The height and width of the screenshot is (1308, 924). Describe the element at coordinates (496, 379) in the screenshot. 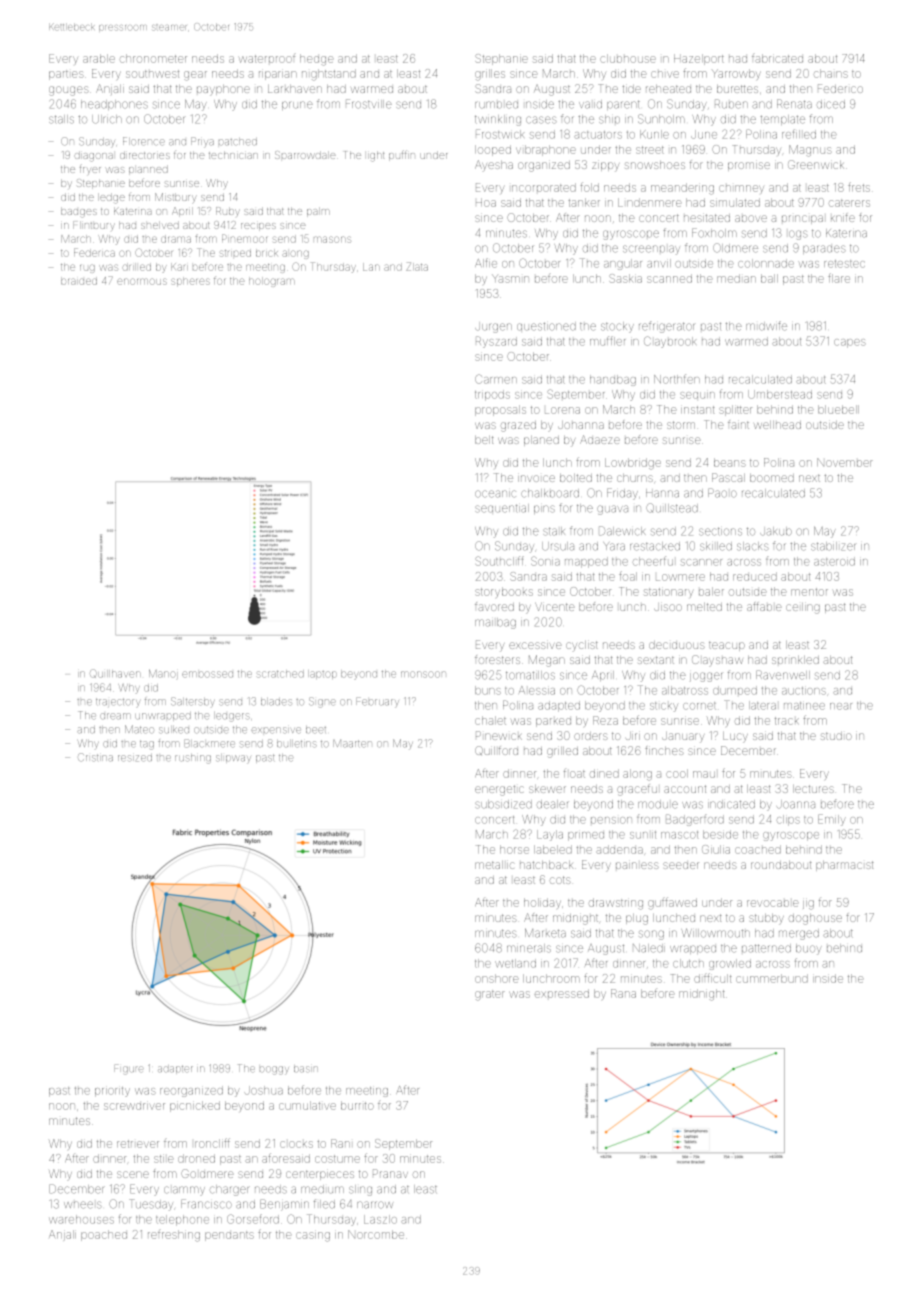

I see `Carmen` at that location.
